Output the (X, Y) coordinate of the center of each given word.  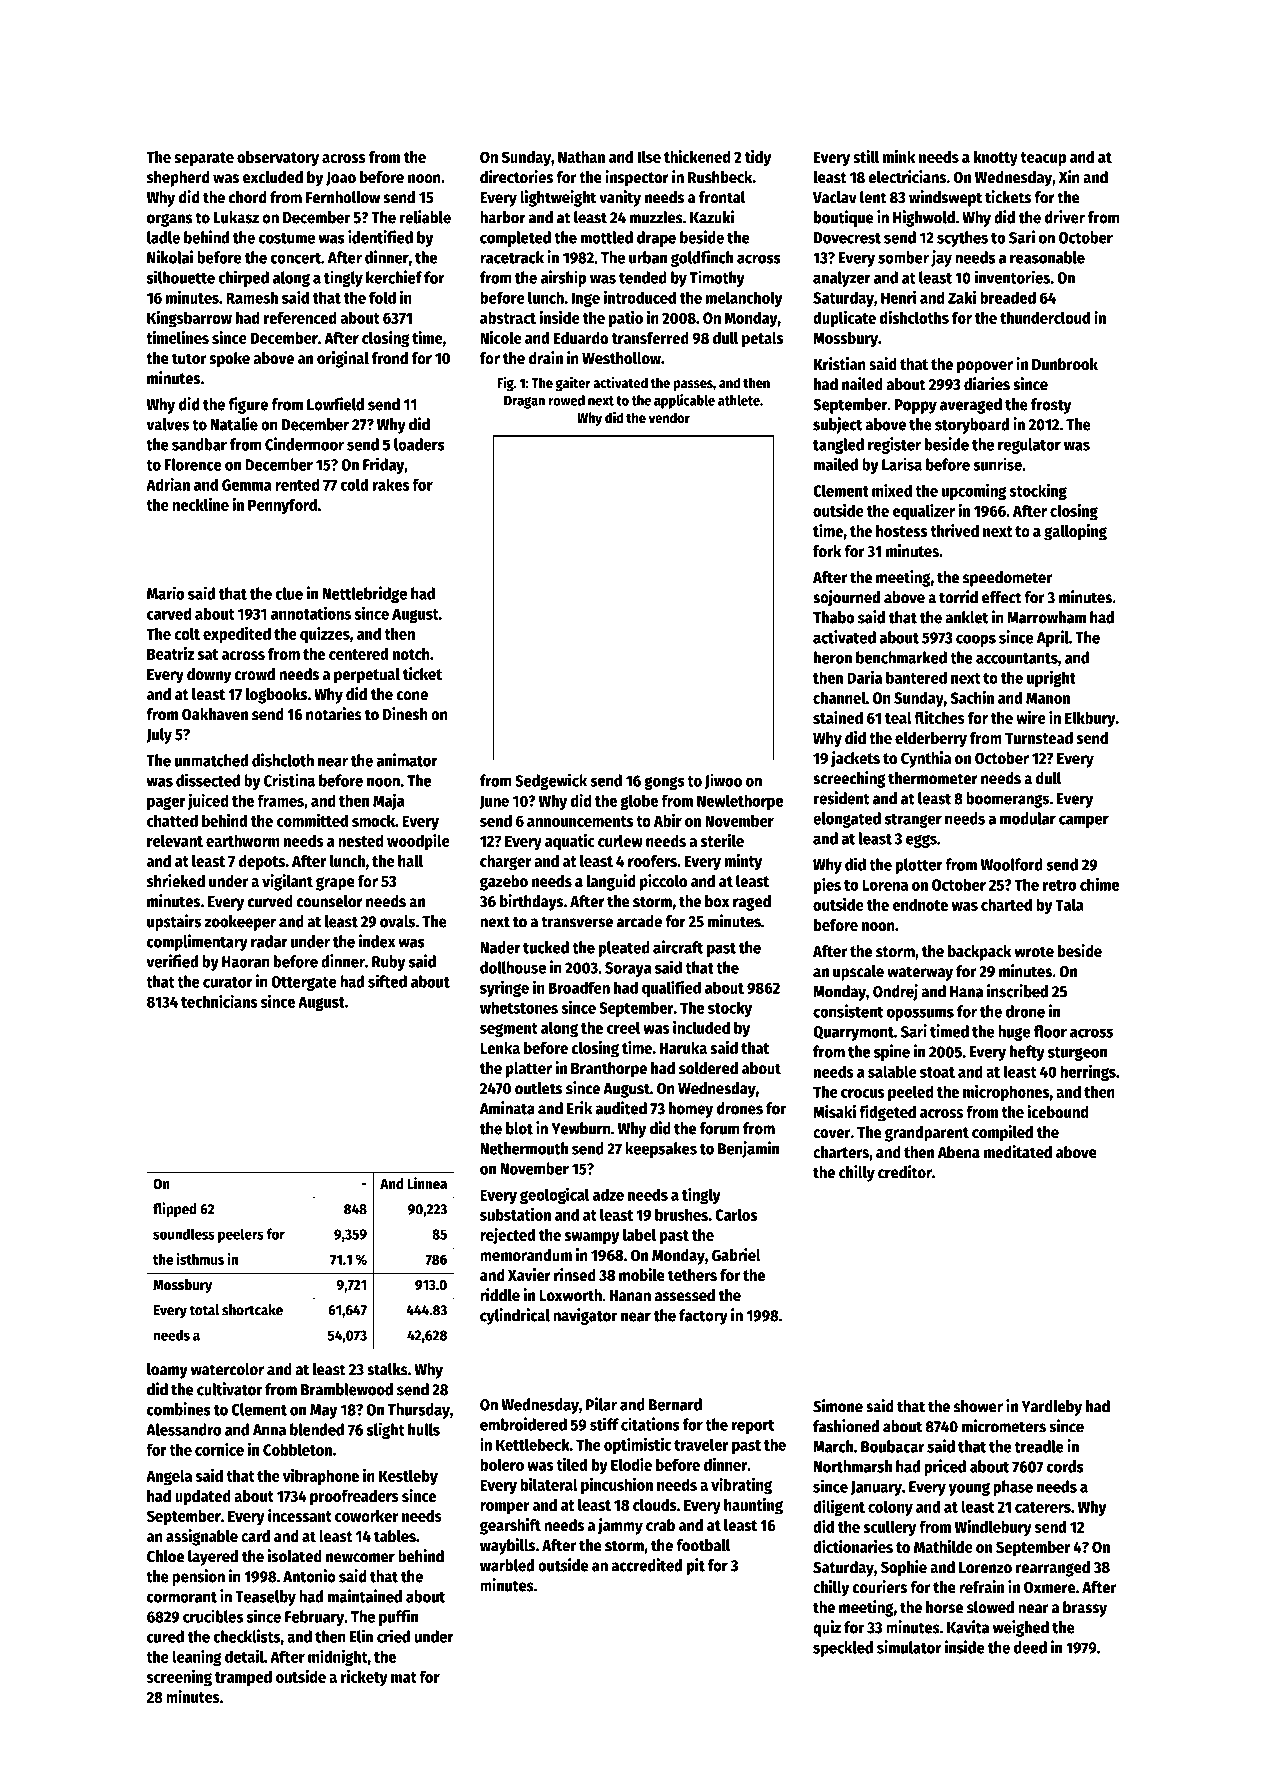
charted (1006, 904)
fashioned (846, 1426)
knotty (996, 159)
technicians (219, 1001)
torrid (958, 597)
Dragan (524, 402)
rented (297, 484)
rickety (364, 1677)
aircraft (678, 947)
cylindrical (515, 1316)
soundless (184, 1234)
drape (656, 239)
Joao (341, 179)
